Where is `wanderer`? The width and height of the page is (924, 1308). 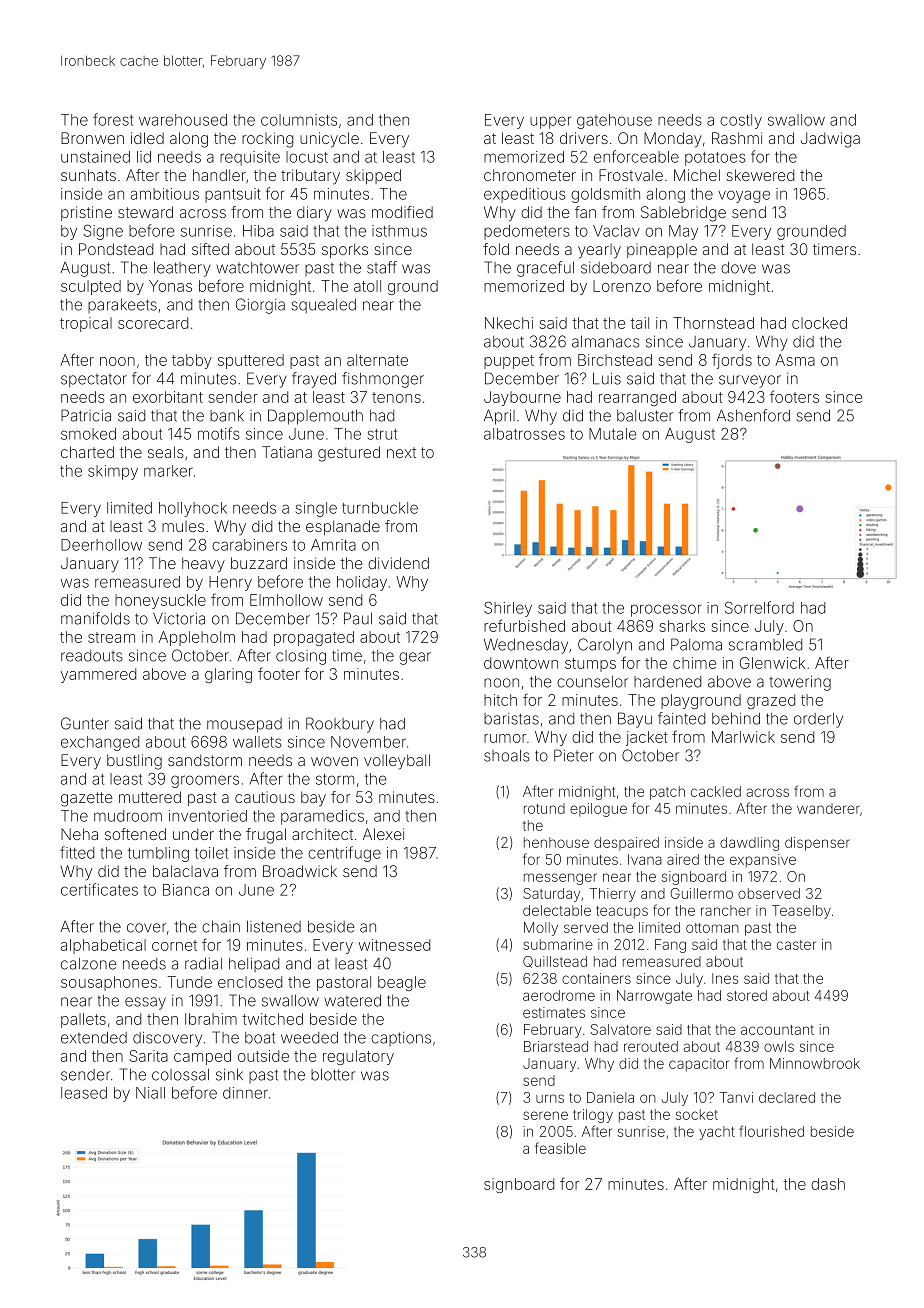
wanderer is located at coordinates (828, 808).
